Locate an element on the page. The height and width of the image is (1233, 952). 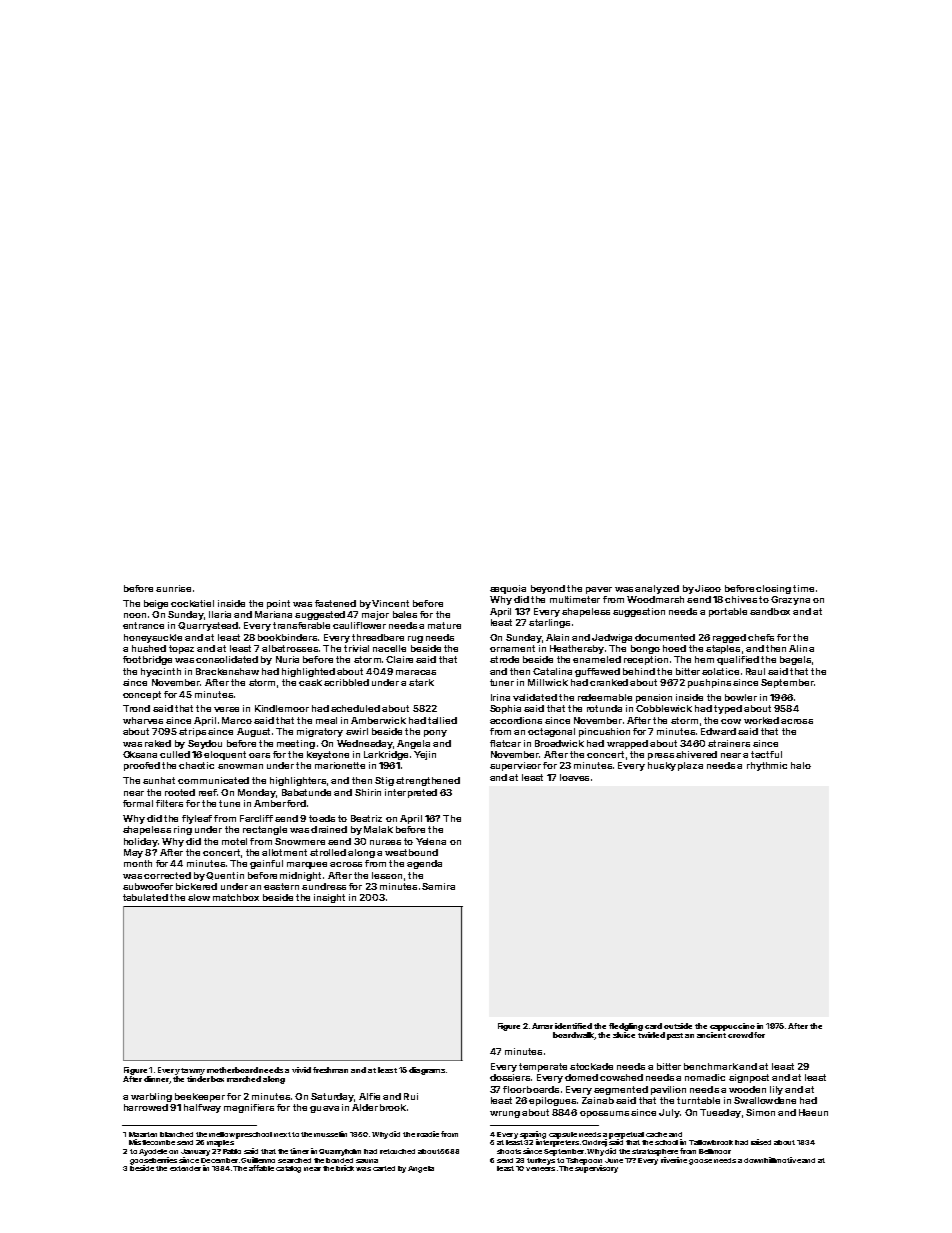
bookbinders is located at coordinates (287, 637).
